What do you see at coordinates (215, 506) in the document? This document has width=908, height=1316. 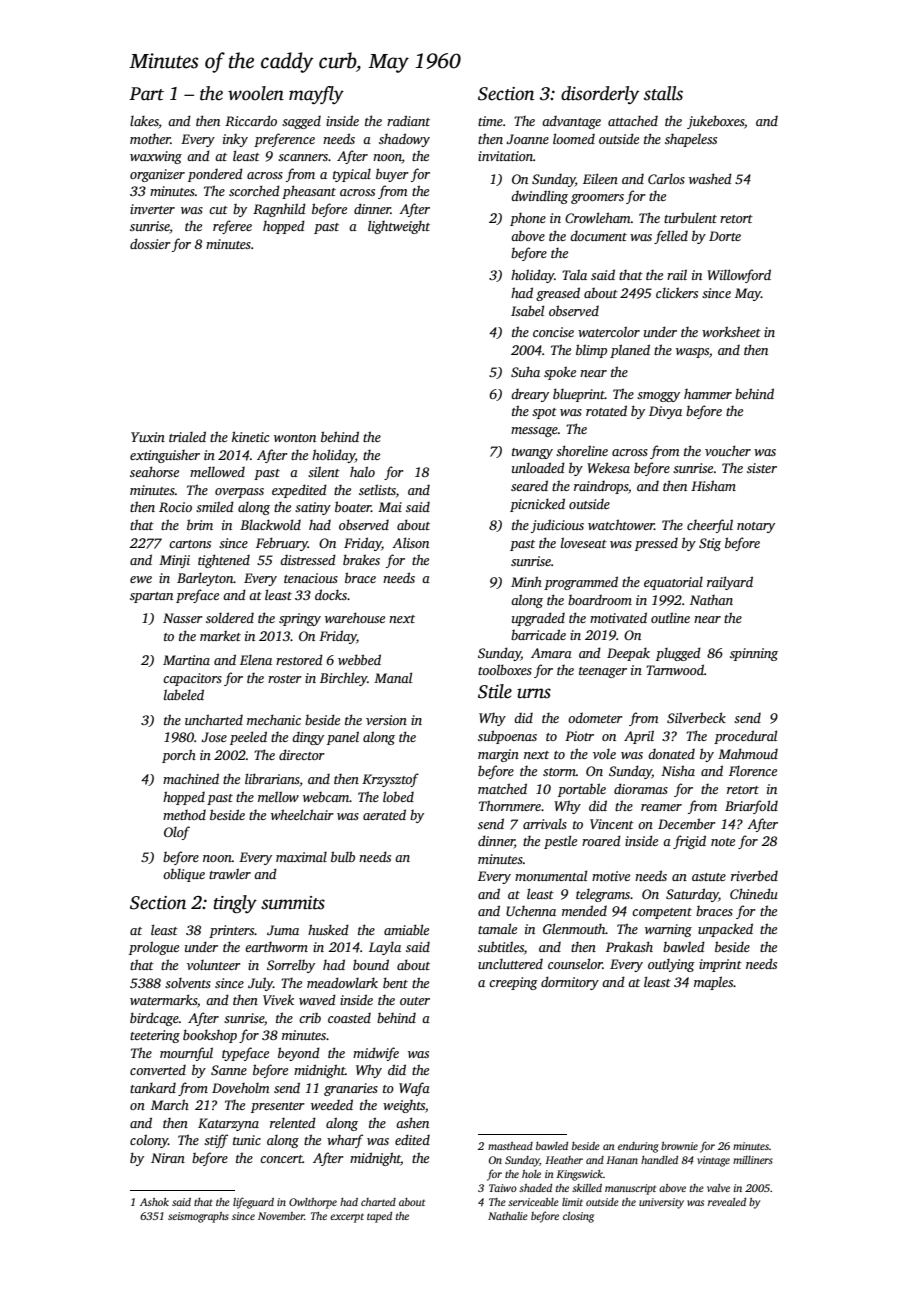 I see `smiled` at bounding box center [215, 506].
